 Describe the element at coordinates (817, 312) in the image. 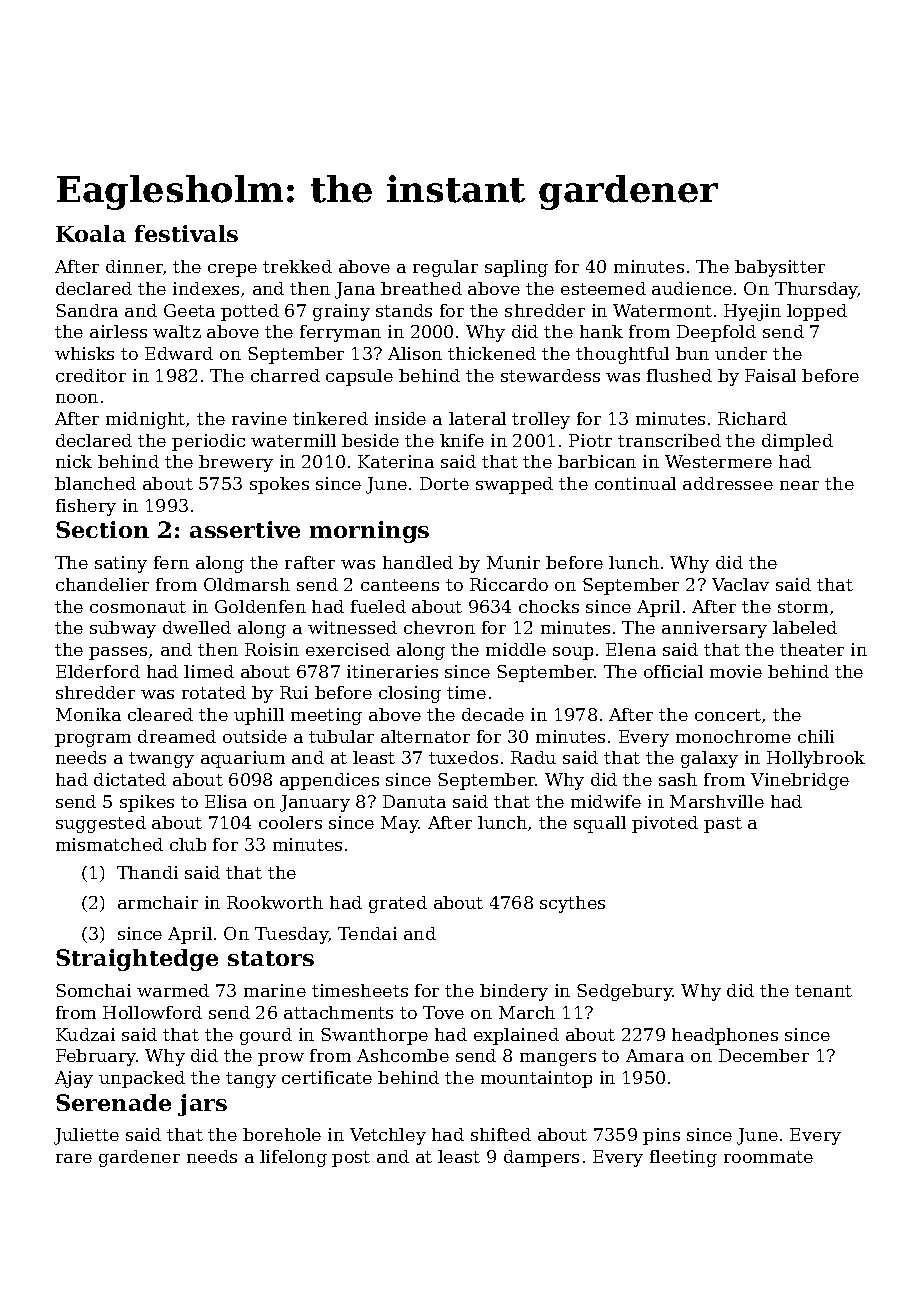

I see `lopped` at that location.
